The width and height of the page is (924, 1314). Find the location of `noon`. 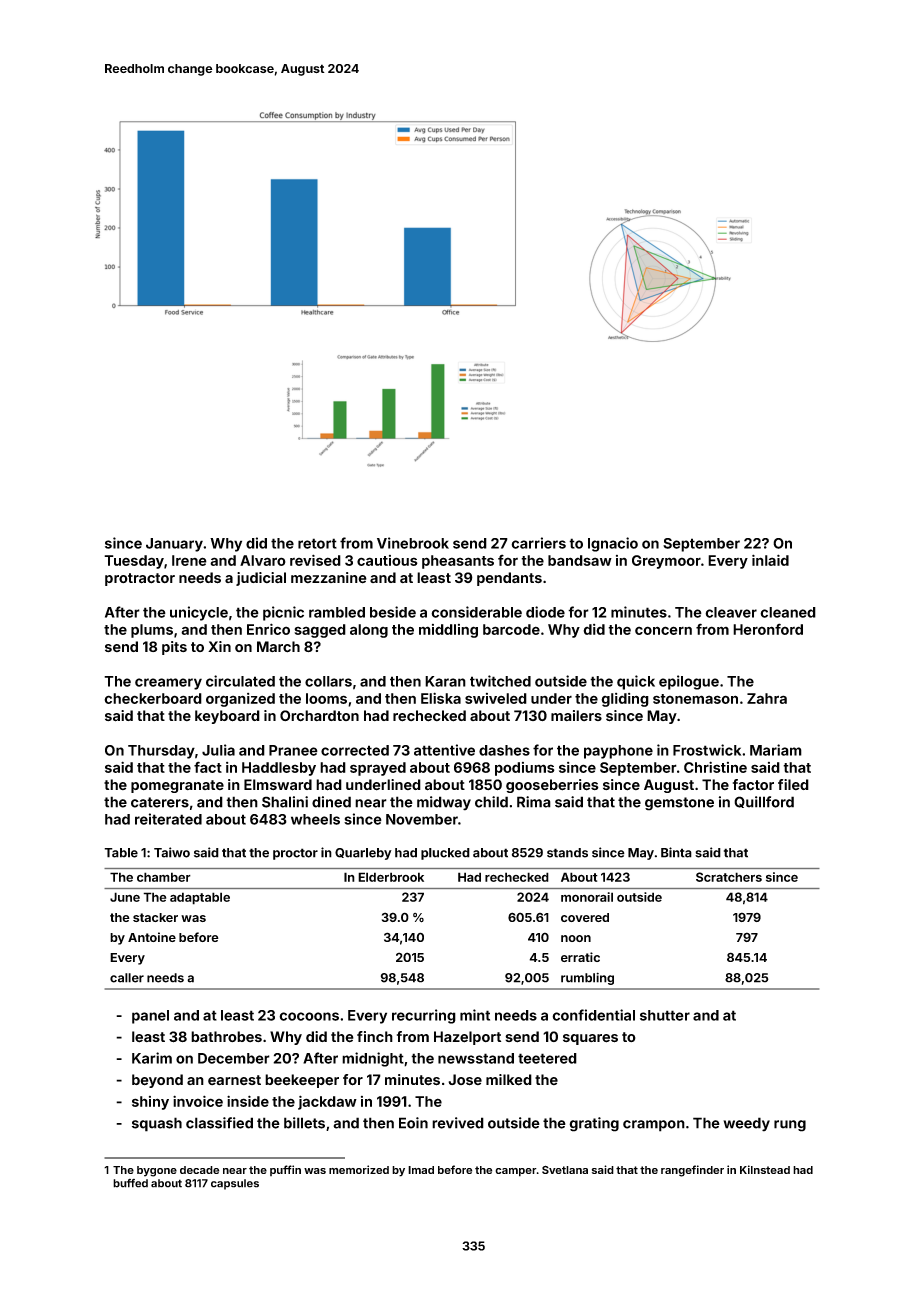

noon is located at coordinates (576, 938).
